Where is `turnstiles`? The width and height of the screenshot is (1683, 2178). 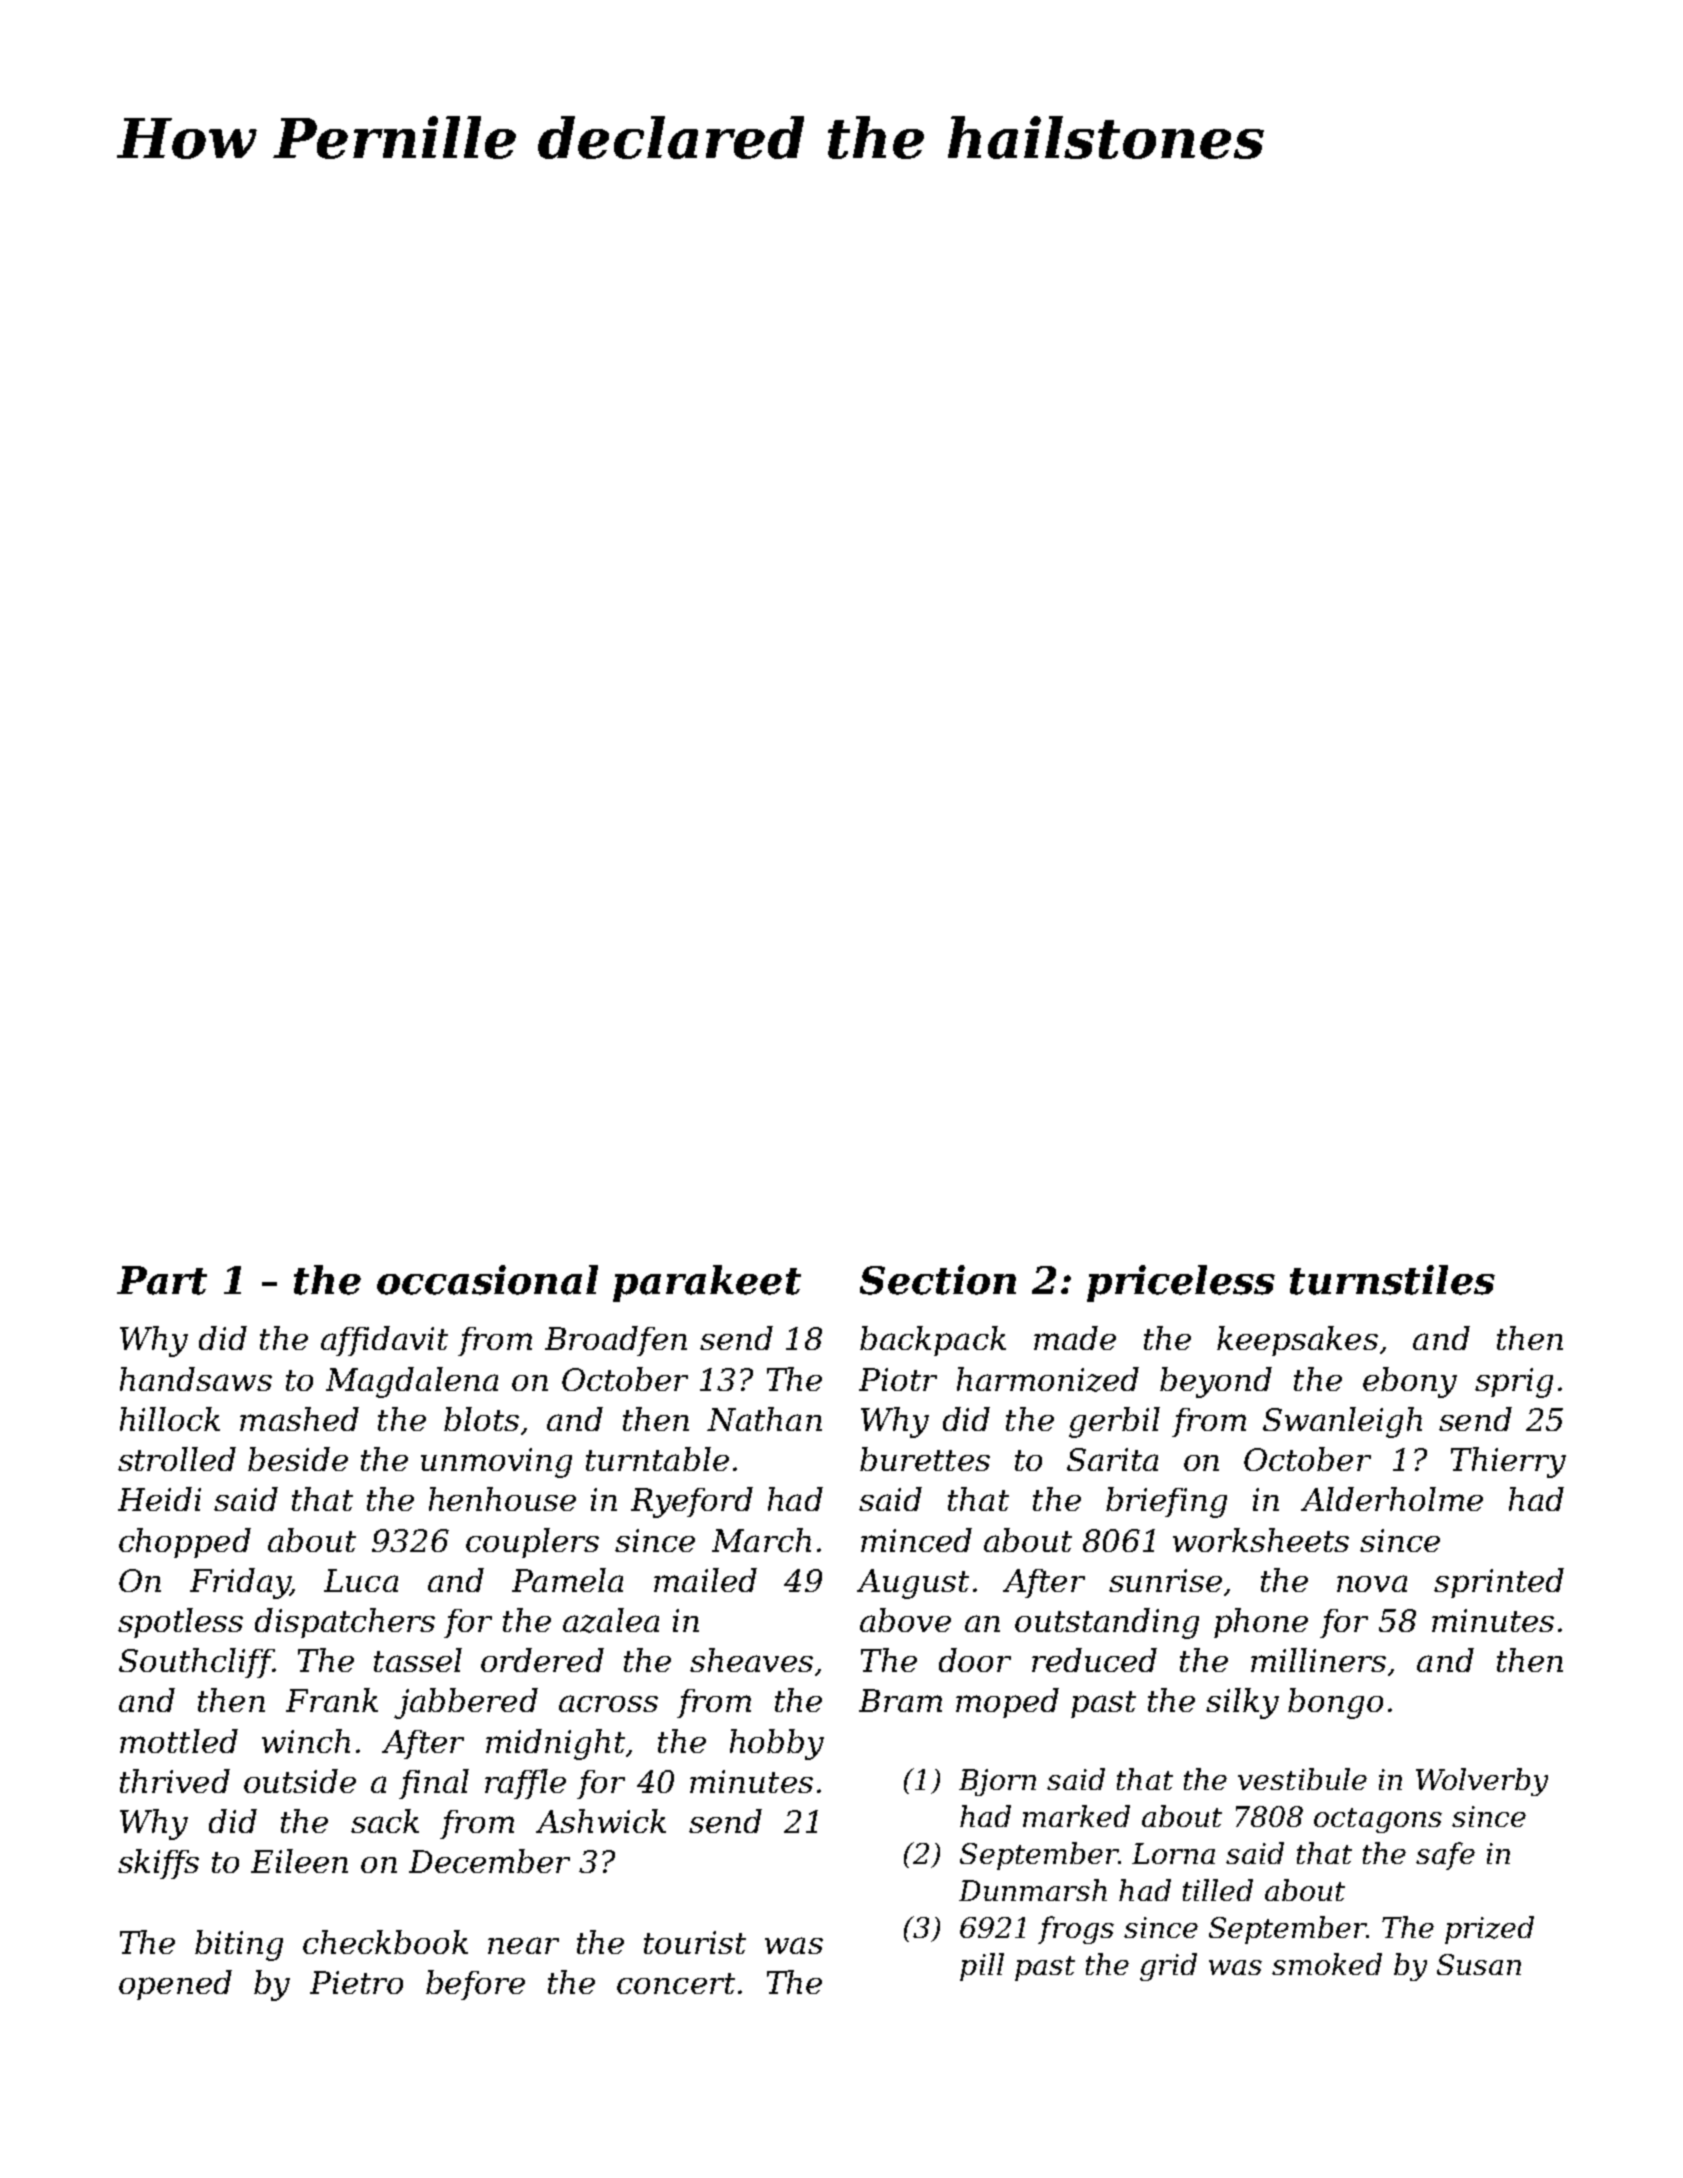 turnstiles is located at coordinates (1392, 1280).
